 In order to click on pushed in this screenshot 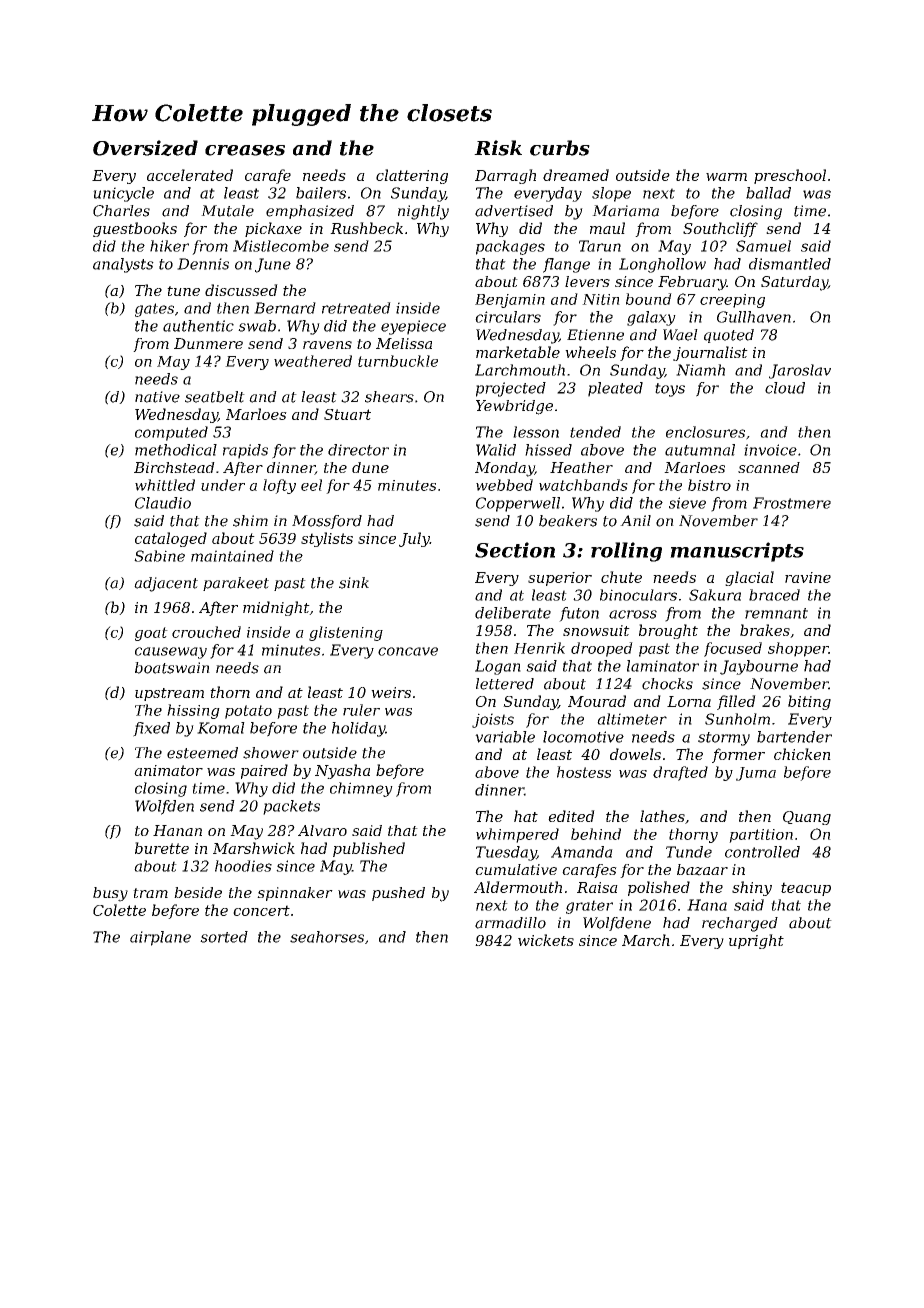, I will do `click(398, 894)`.
